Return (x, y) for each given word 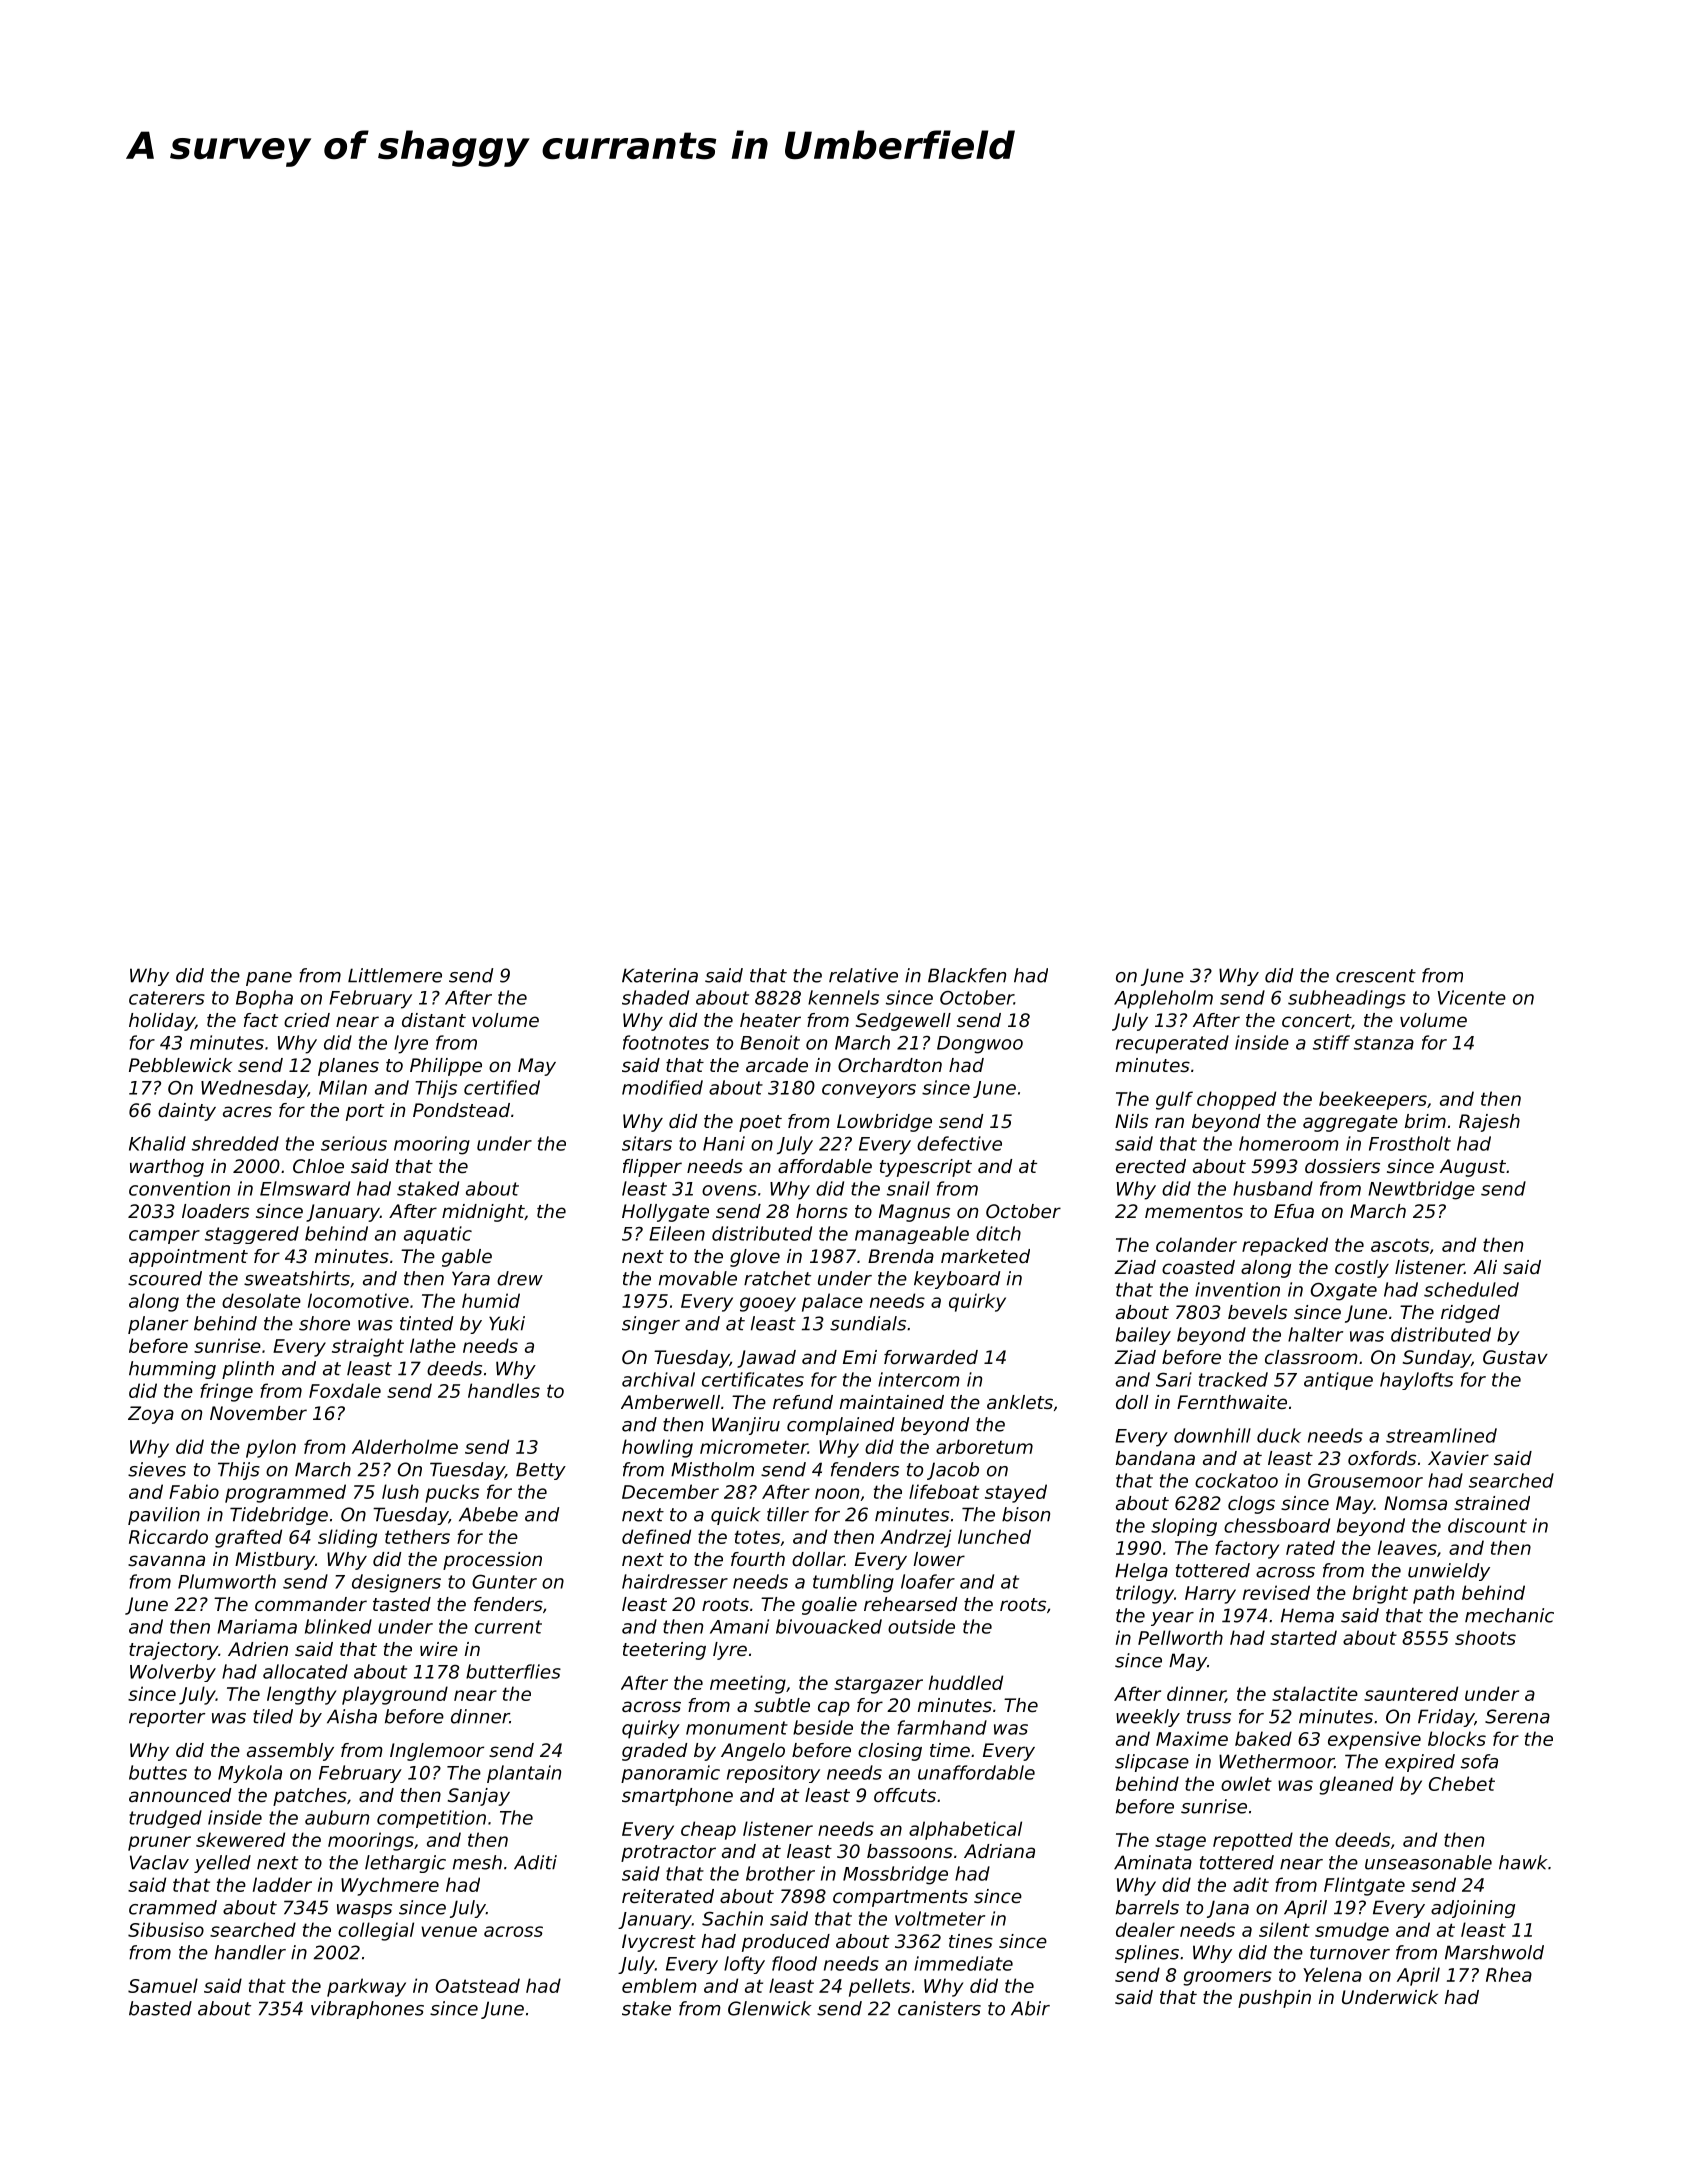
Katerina (660, 975)
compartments (900, 1898)
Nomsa (1415, 1503)
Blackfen (967, 975)
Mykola (250, 1774)
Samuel (163, 1985)
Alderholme (405, 1446)
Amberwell (670, 1402)
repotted (1253, 1841)
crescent (1376, 976)
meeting (748, 1684)
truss (1209, 1717)
